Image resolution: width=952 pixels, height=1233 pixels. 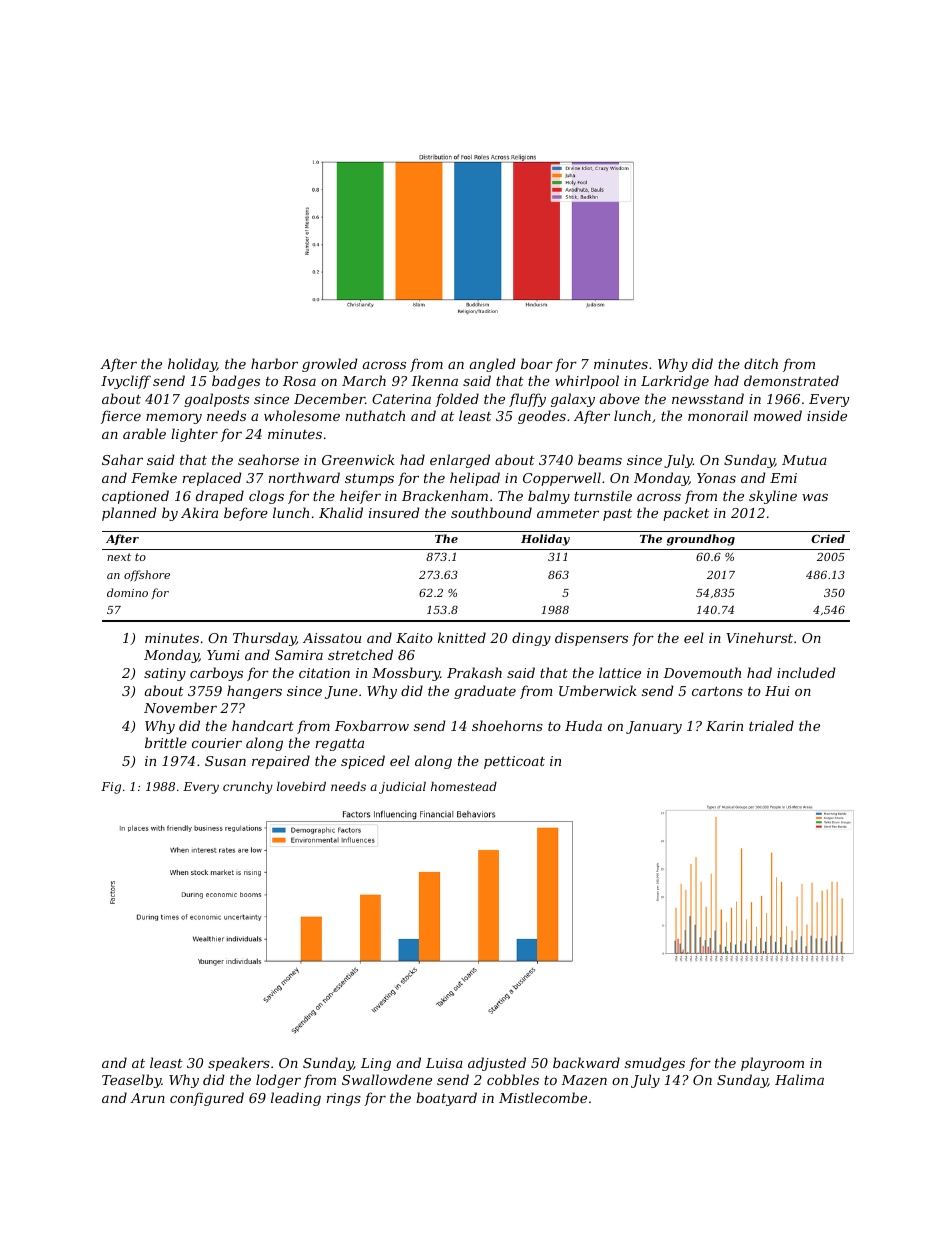 What do you see at coordinates (724, 726) in the document?
I see `Karin` at bounding box center [724, 726].
